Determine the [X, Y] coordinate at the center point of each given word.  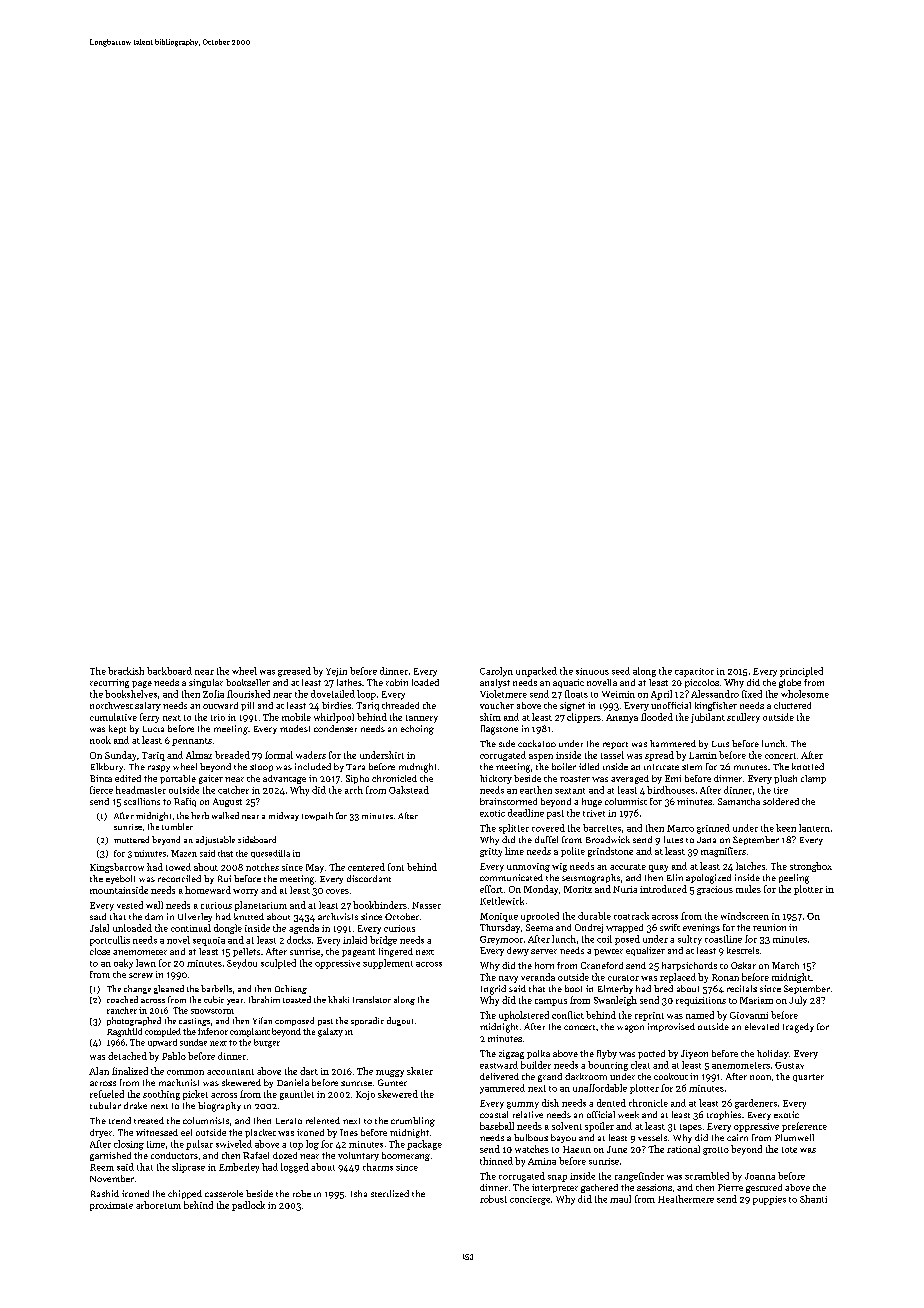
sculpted [278, 964]
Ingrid [493, 990]
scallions [142, 801]
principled [801, 672]
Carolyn [496, 672]
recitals [742, 988]
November [112, 1178]
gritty [491, 852]
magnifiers [723, 852]
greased [294, 672]
